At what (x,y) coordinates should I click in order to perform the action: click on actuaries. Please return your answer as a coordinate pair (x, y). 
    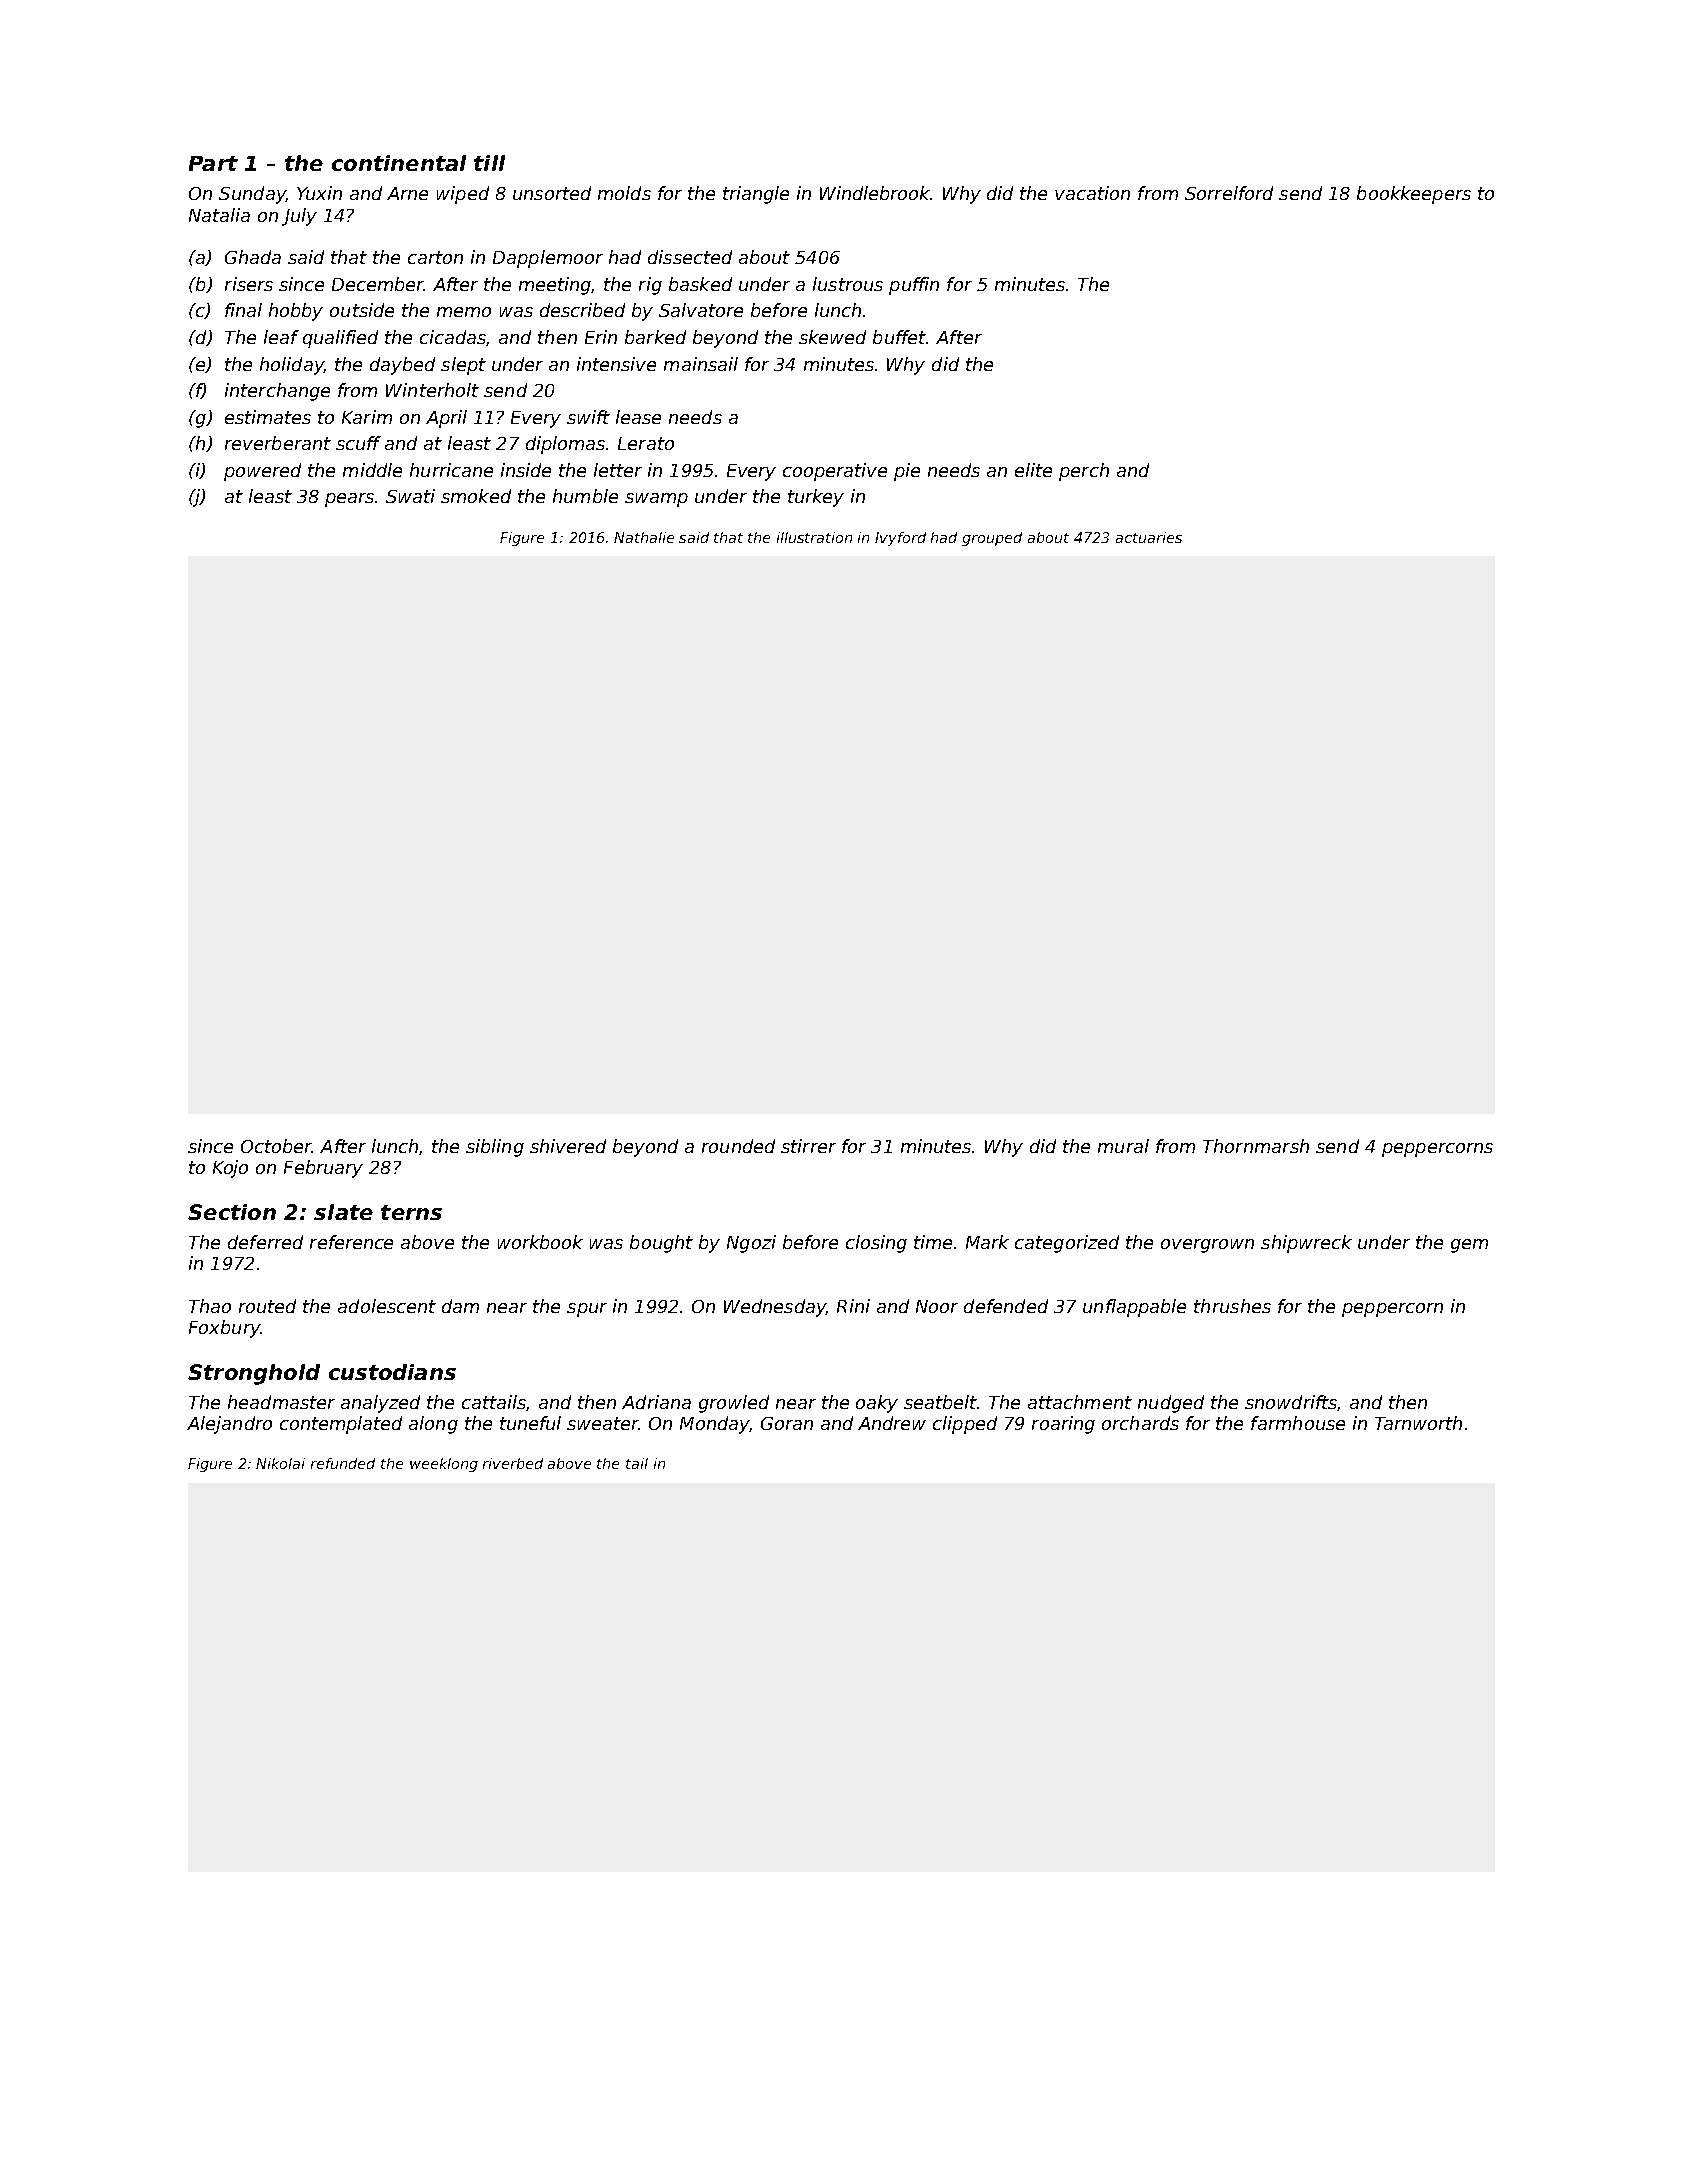
    Looking at the image, I should click on (1149, 537).
